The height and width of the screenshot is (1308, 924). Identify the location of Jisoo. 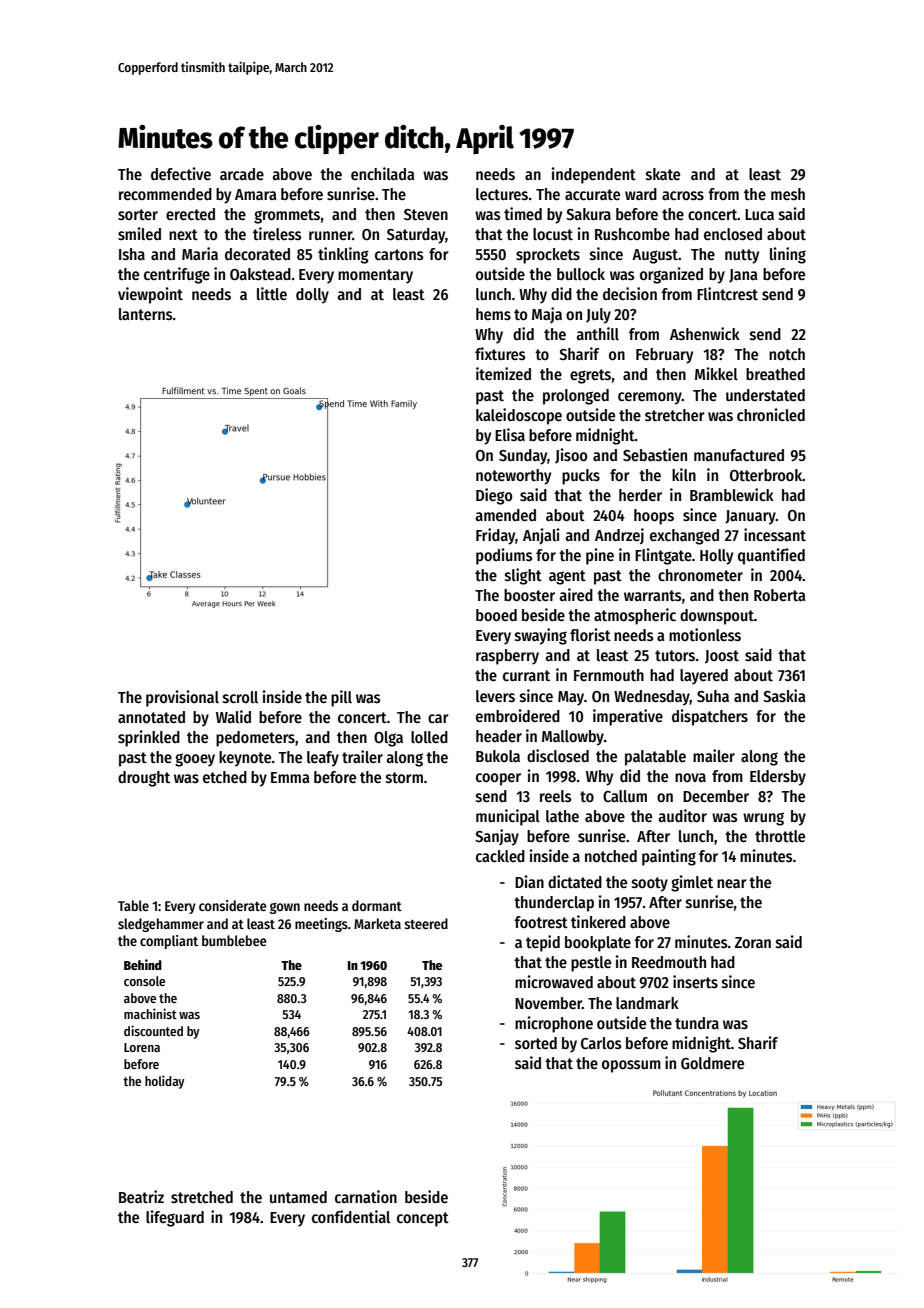
(571, 456).
